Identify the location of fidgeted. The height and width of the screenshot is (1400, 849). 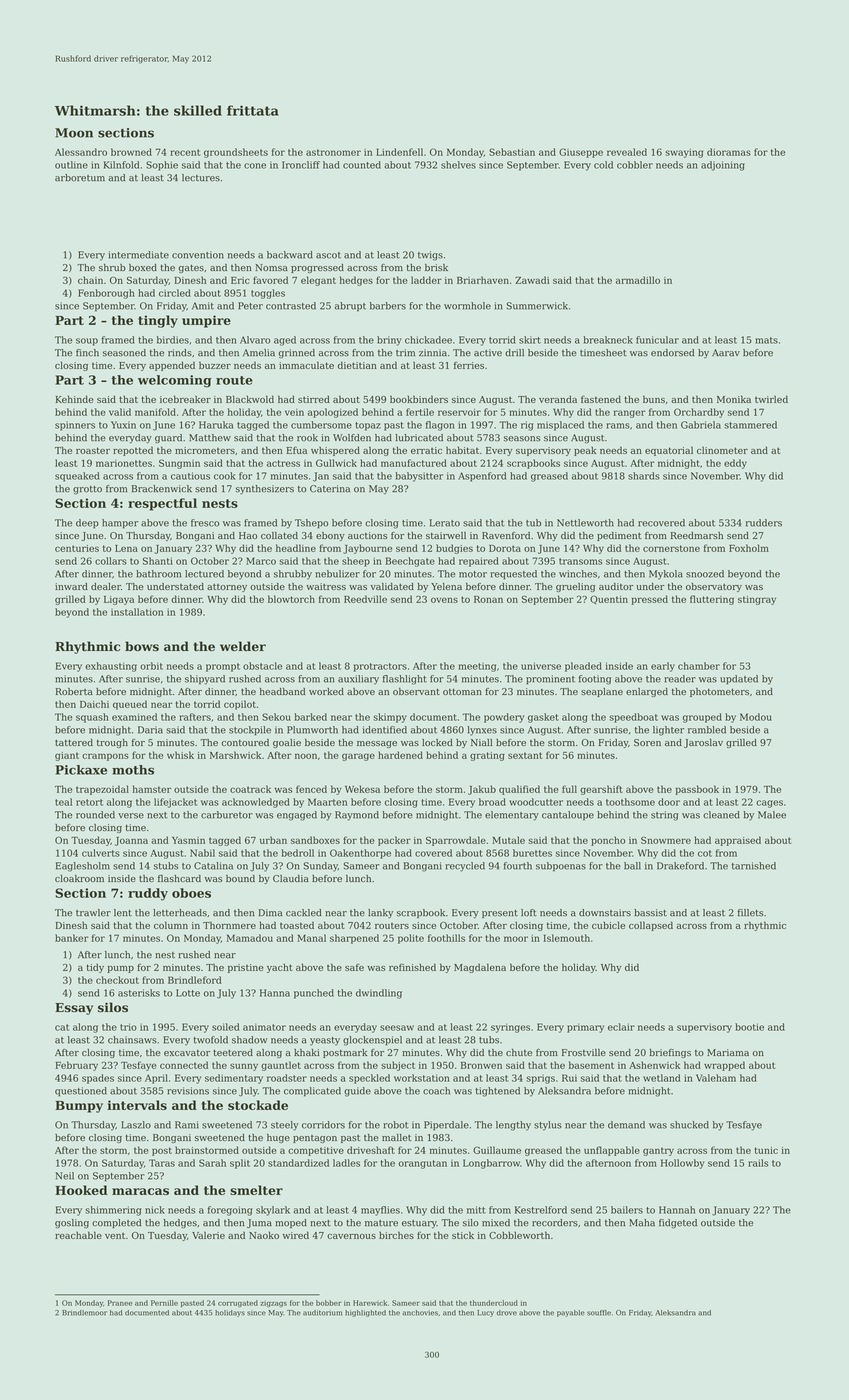
(678, 1224).
